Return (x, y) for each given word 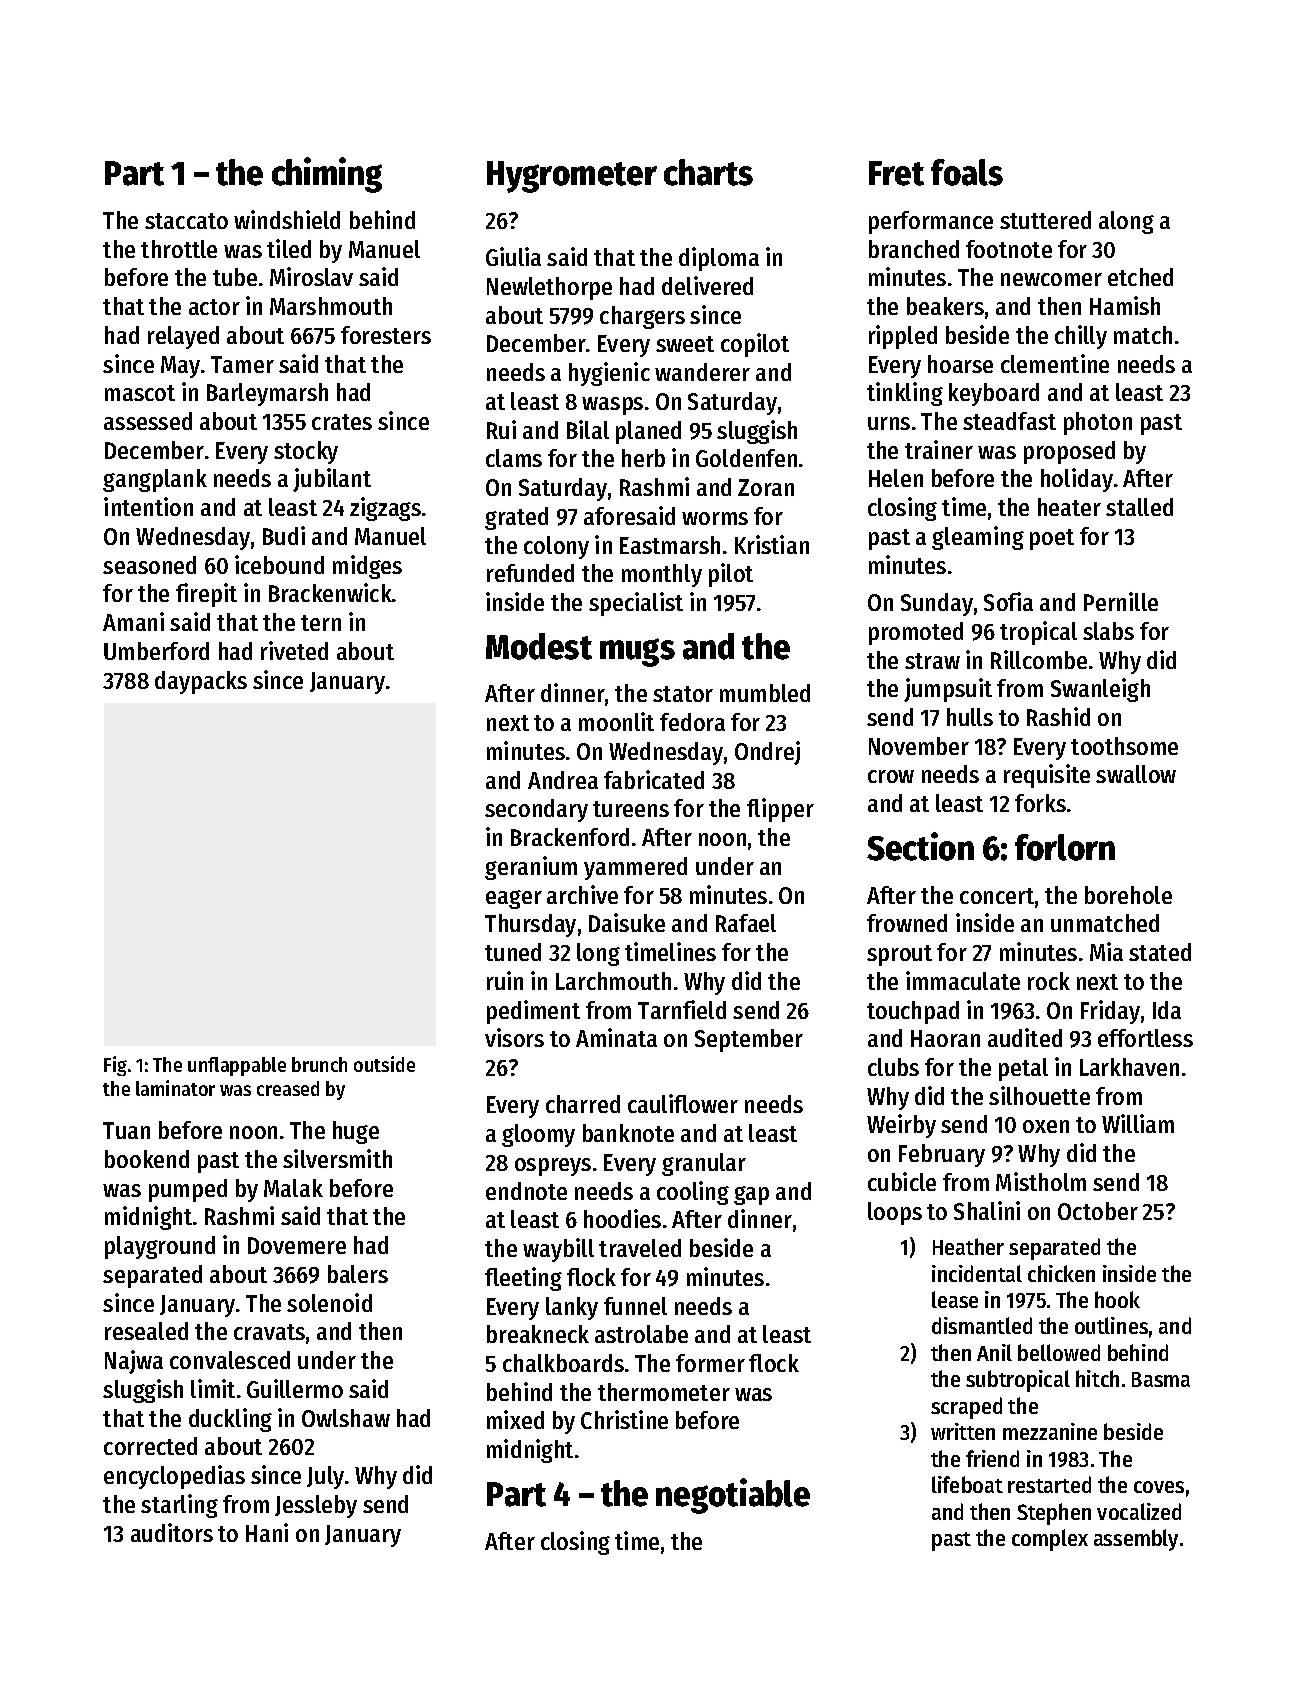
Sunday (937, 604)
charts (708, 172)
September (749, 1040)
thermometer (664, 1392)
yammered (635, 868)
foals (967, 172)
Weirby (901, 1126)
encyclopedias (174, 1477)
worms (715, 518)
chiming (327, 175)
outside (384, 1064)
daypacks (201, 682)
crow (891, 776)
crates (342, 422)
